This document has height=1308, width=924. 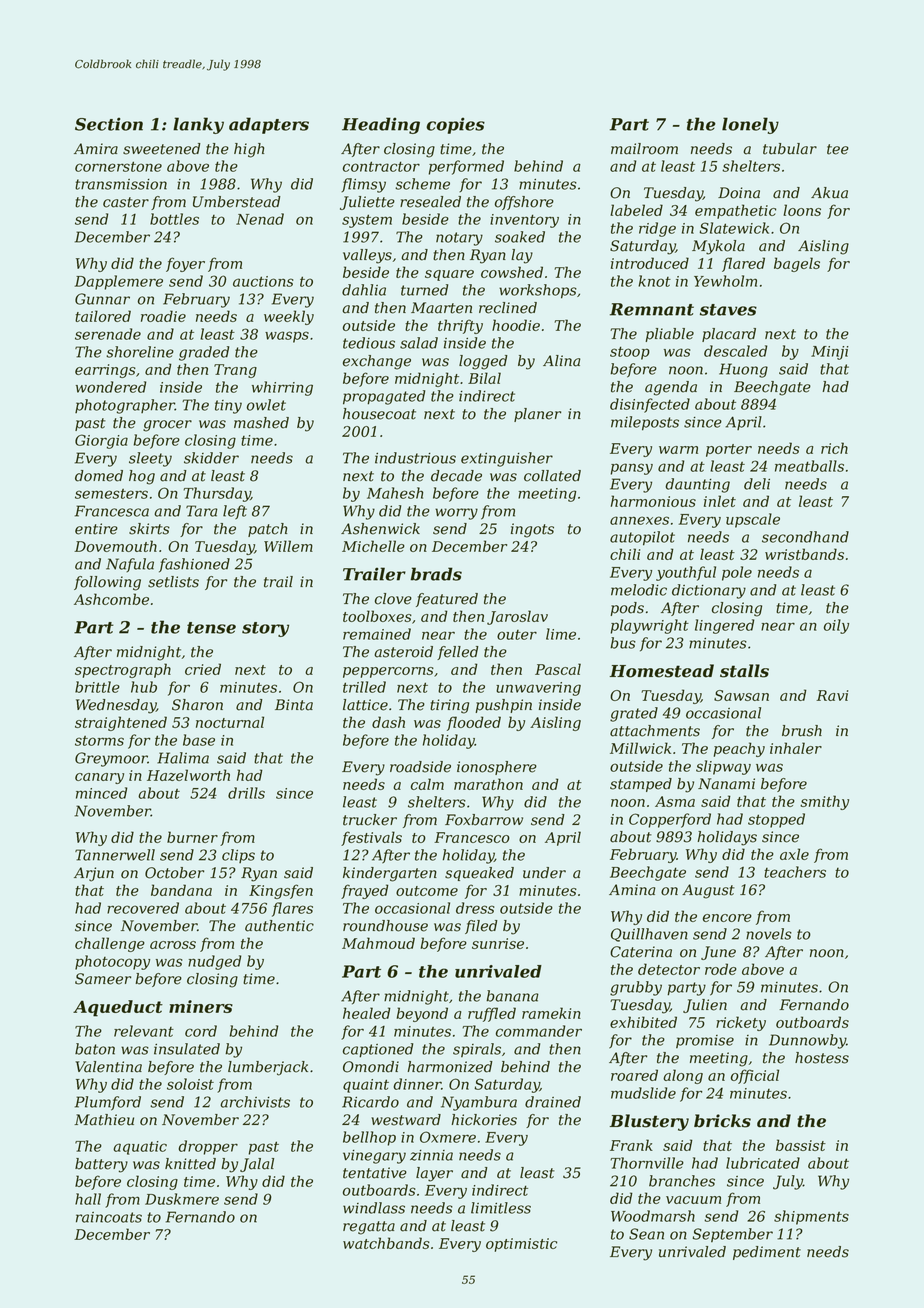 What do you see at coordinates (112, 511) in the document?
I see `Francesca` at bounding box center [112, 511].
